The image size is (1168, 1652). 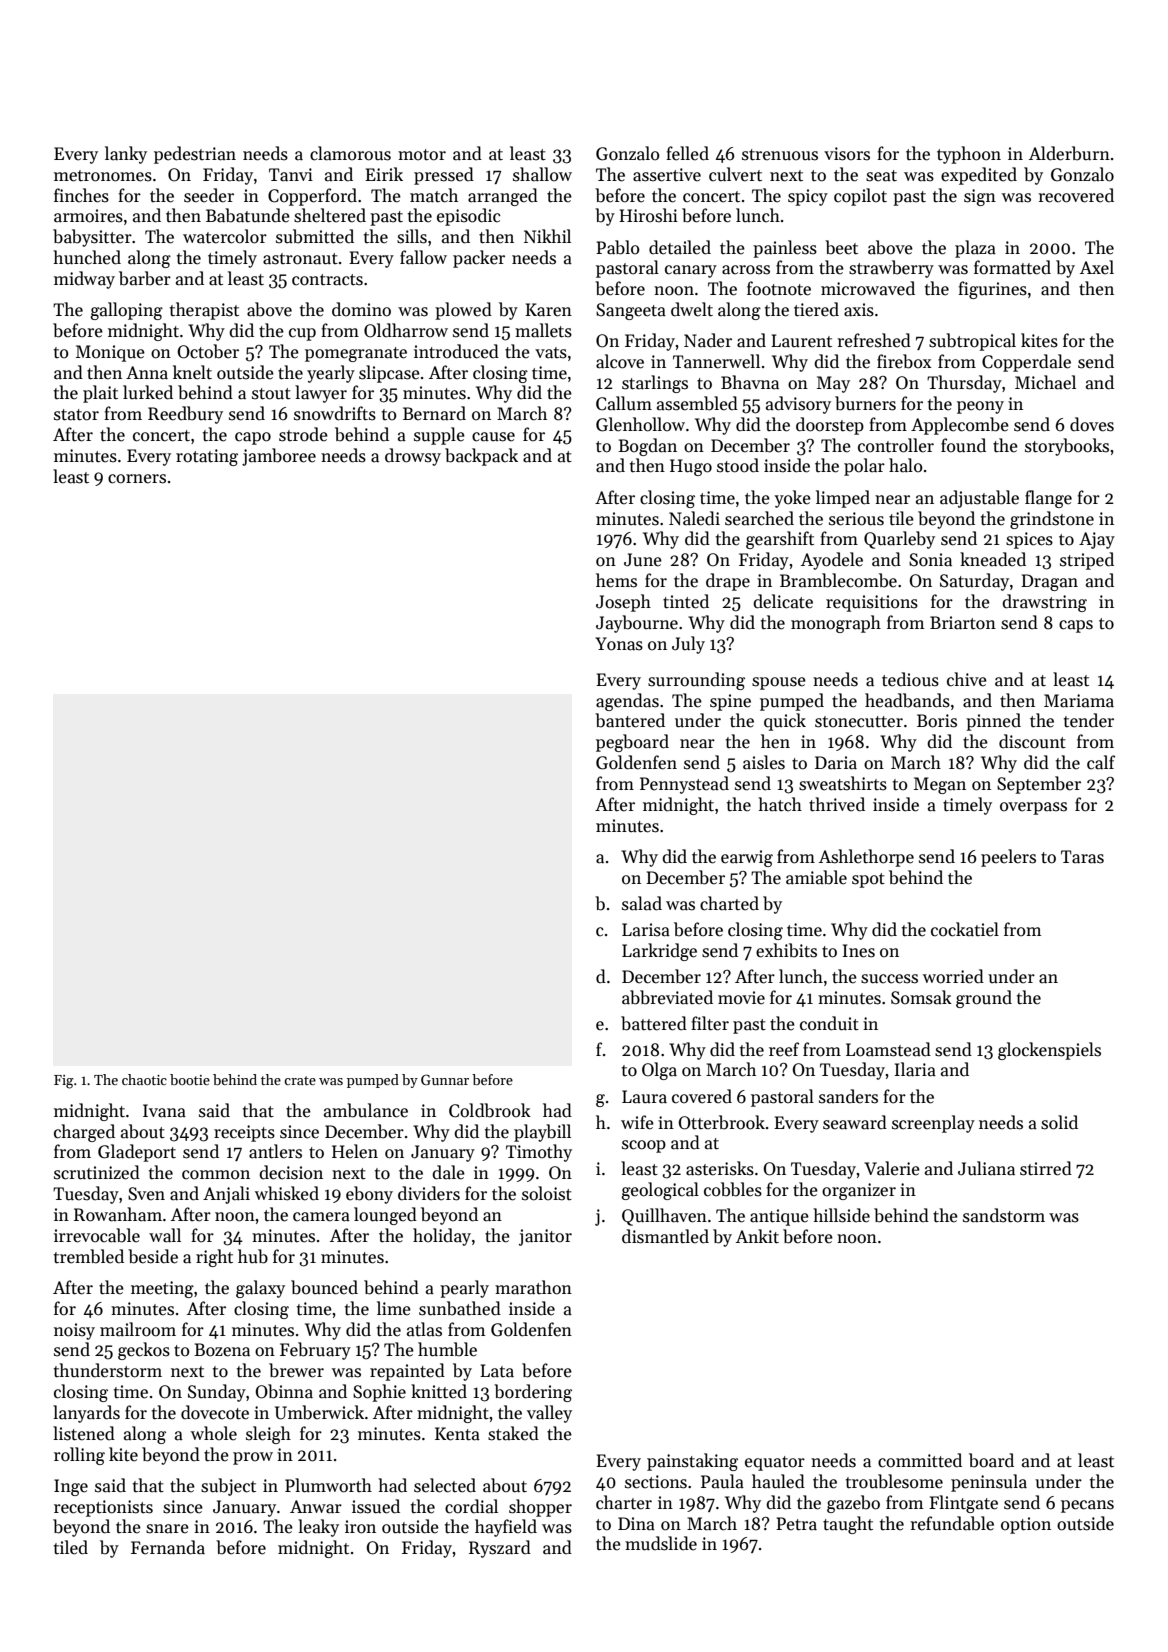 I want to click on bantered, so click(x=630, y=720).
